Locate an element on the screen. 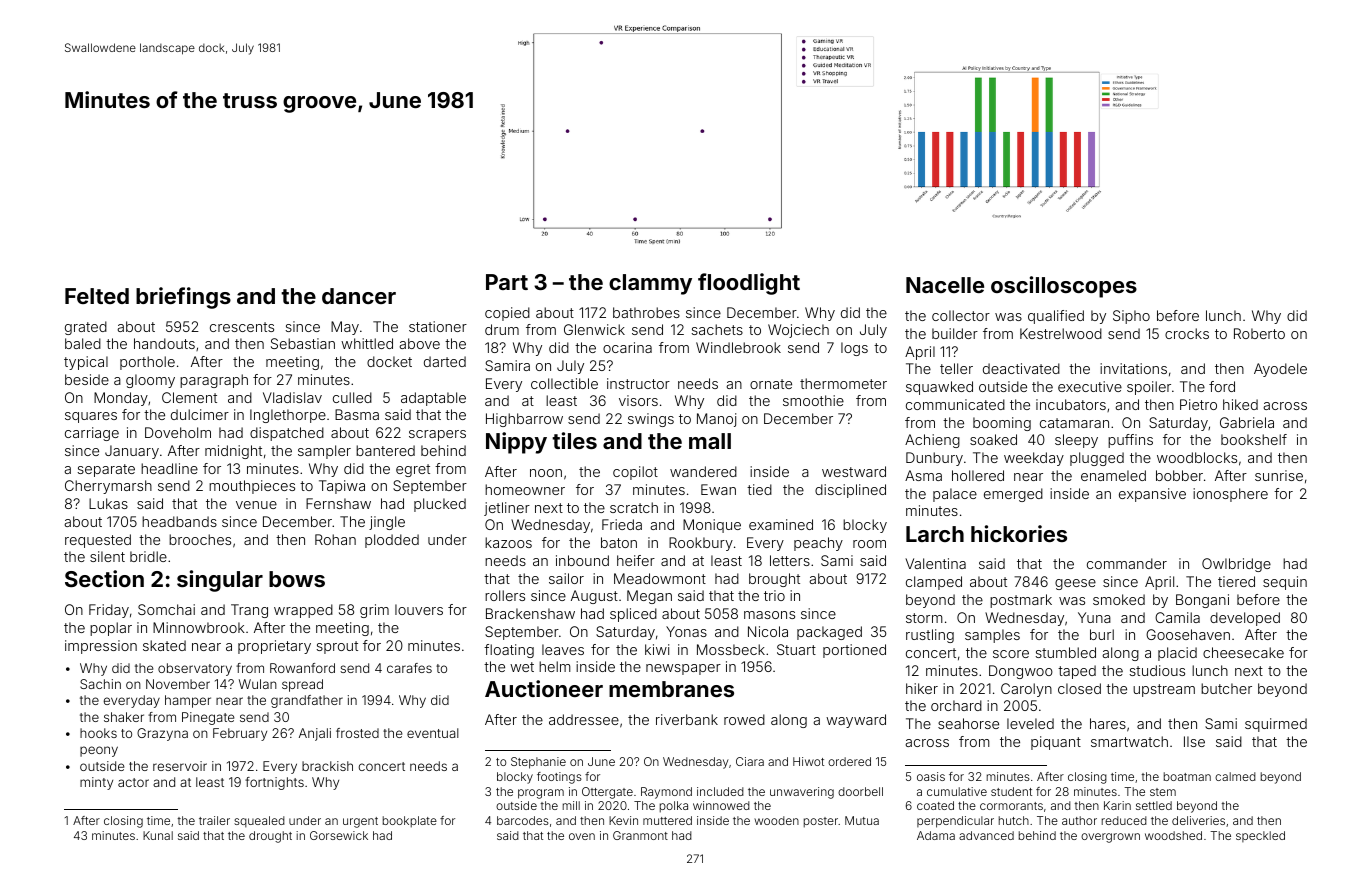  oscilloscopes is located at coordinates (1064, 287).
